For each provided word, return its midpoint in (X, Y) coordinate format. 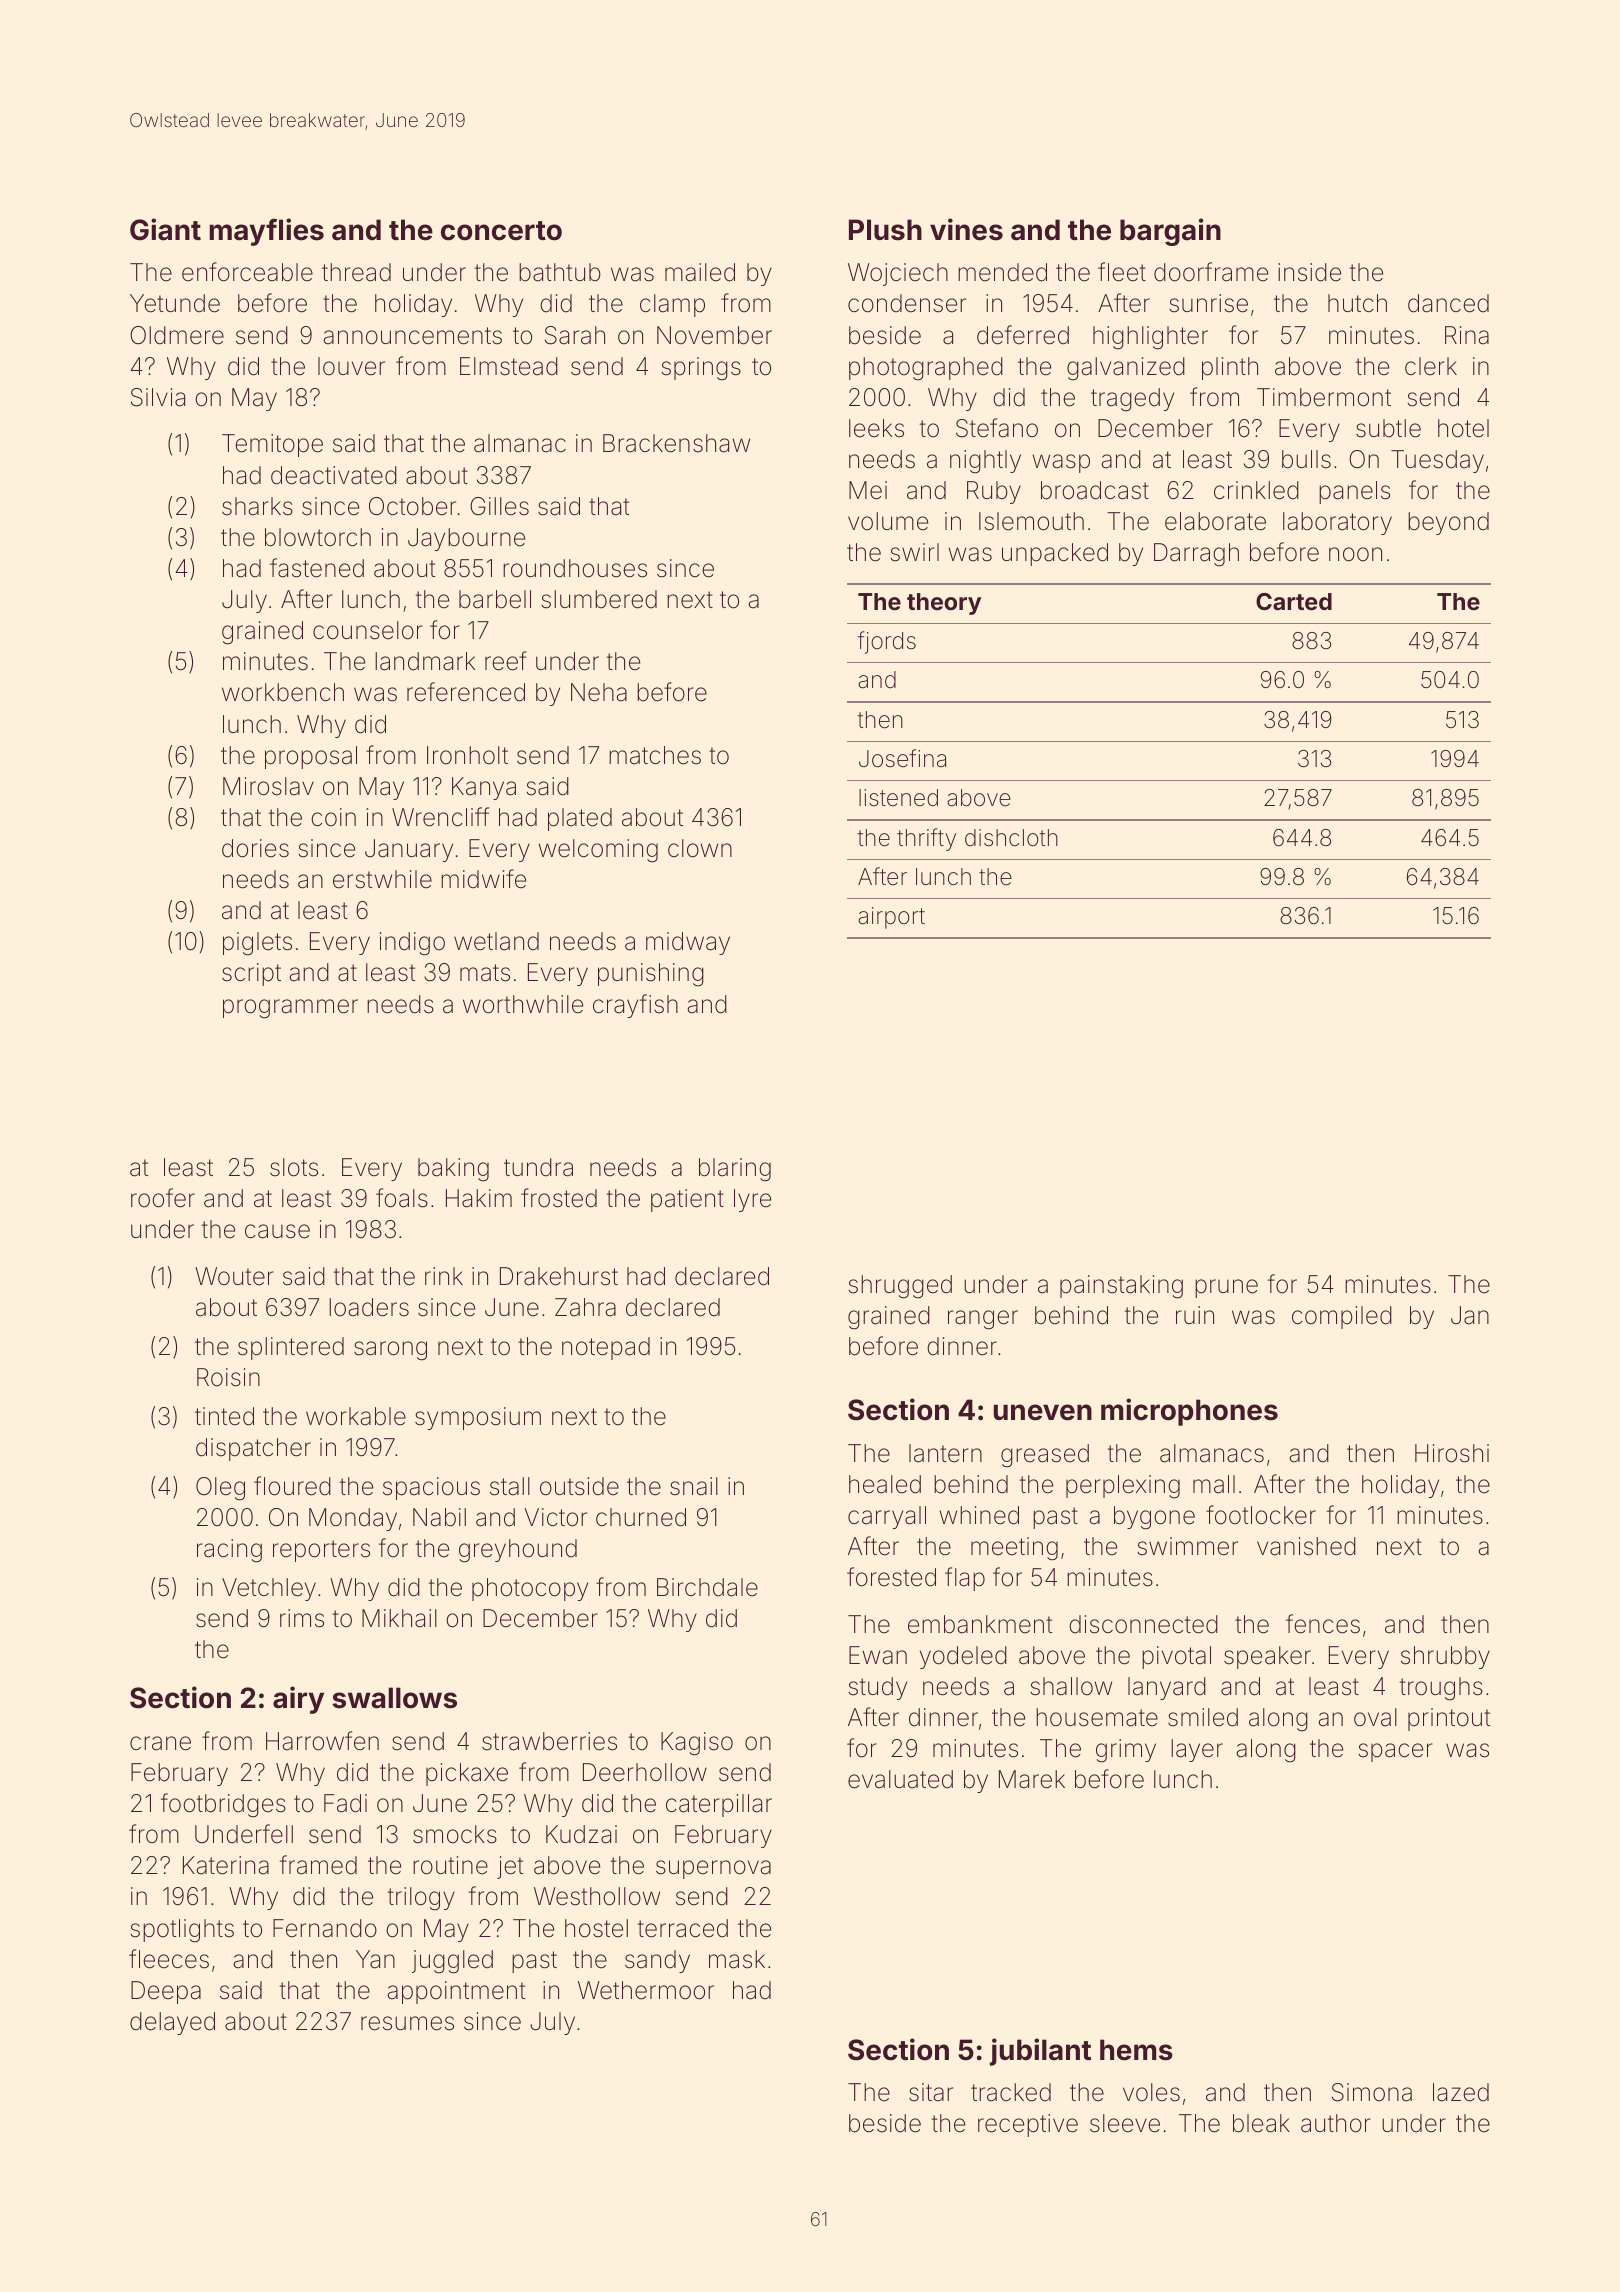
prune (1226, 1288)
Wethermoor (646, 1990)
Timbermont (1324, 397)
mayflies (266, 232)
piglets (257, 944)
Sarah (575, 335)
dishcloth (1011, 838)
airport (891, 918)
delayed (172, 2023)
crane (160, 1743)
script (251, 974)
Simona (1372, 2092)
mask (737, 1959)
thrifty (926, 839)
